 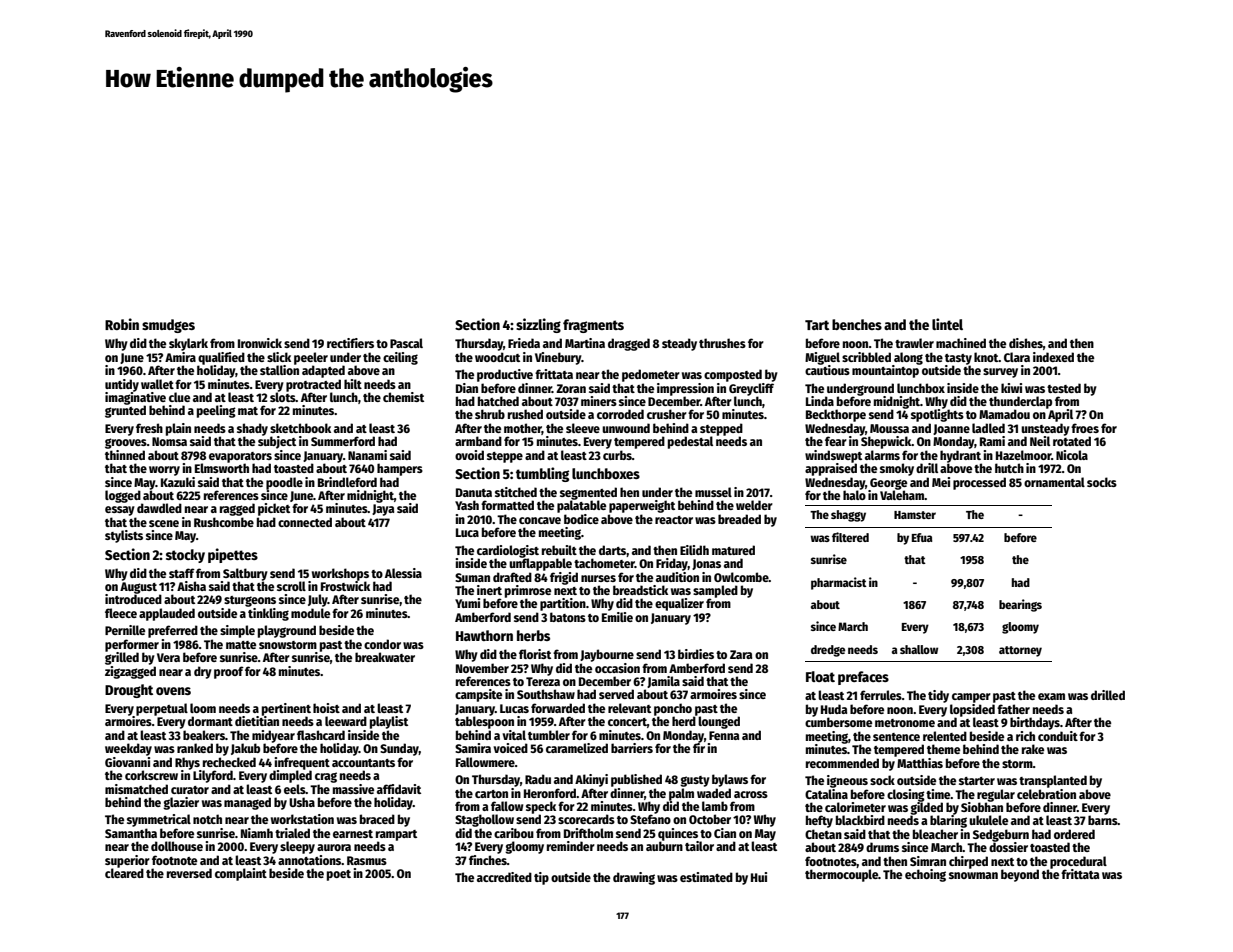 I want to click on cleared, so click(x=124, y=873).
